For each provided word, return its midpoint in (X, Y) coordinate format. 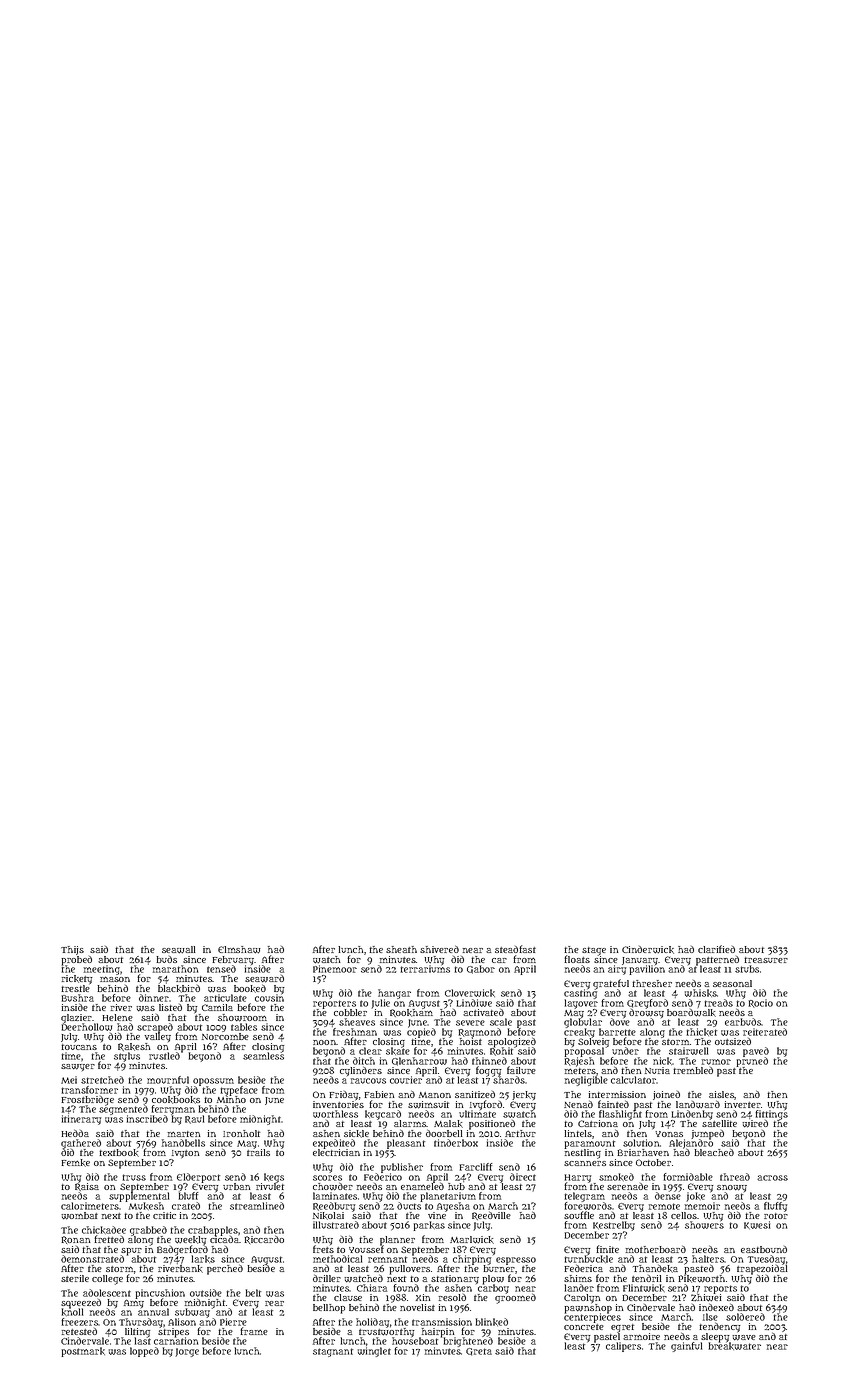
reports (720, 1289)
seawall (179, 950)
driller (327, 1278)
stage (594, 951)
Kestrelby (614, 1226)
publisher (402, 1168)
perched (225, 1269)
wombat (79, 1216)
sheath (401, 949)
